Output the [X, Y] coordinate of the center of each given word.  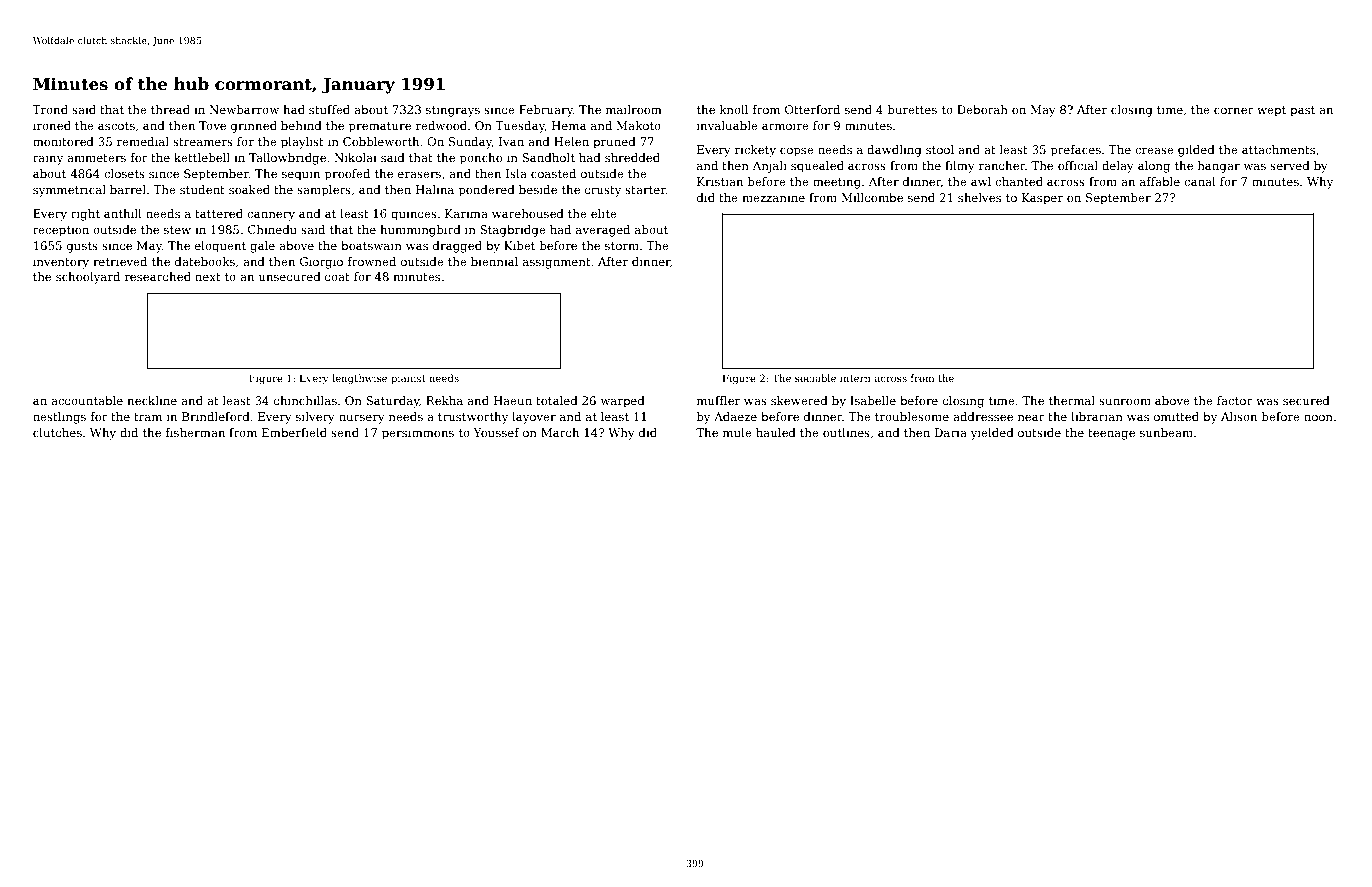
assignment [557, 263]
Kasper [1042, 199]
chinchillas [305, 400]
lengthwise [359, 379]
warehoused [528, 213]
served [1290, 165]
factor [1235, 400]
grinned [254, 127]
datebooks [205, 261]
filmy [960, 167]
